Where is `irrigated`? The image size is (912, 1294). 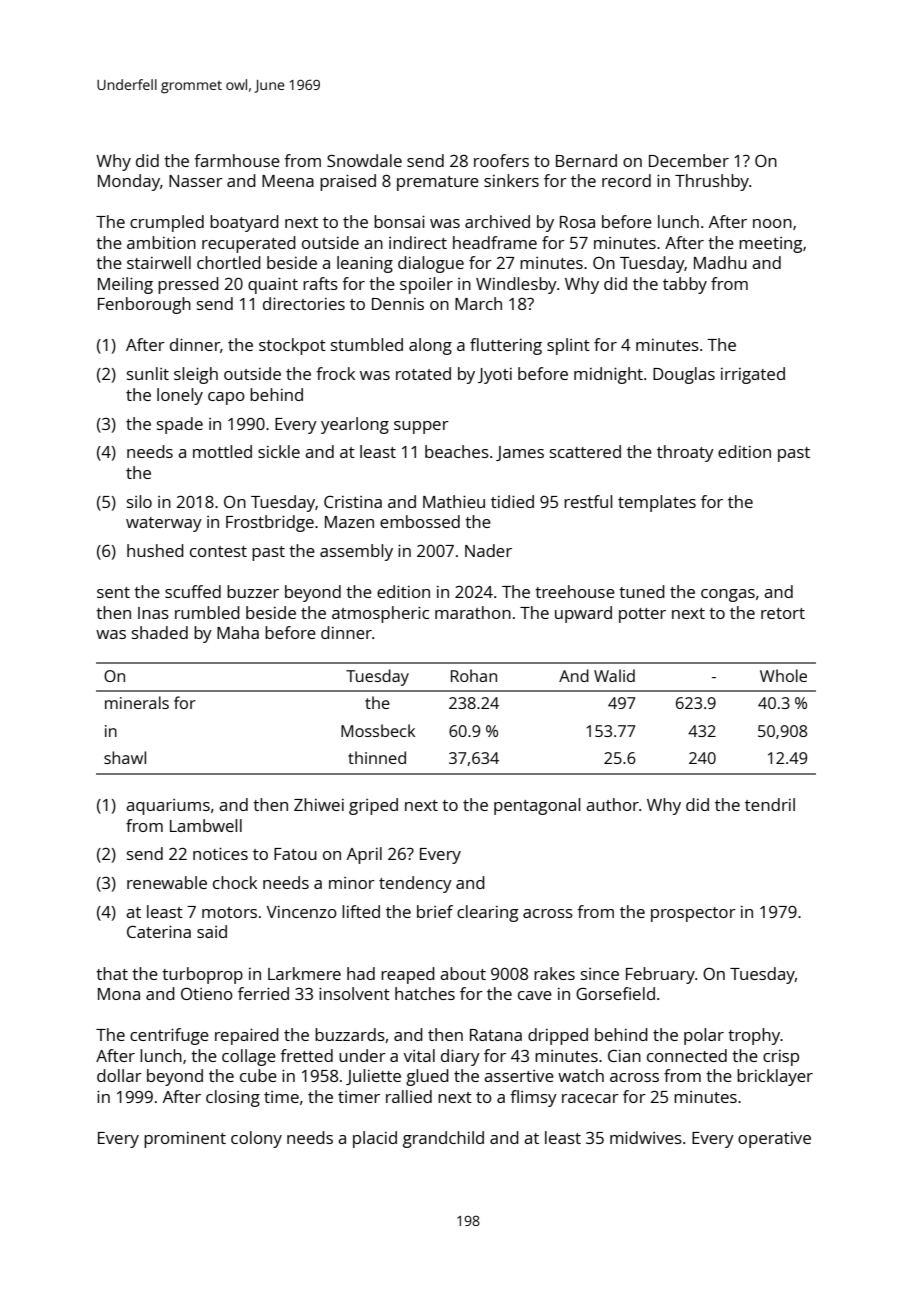 irrigated is located at coordinates (753, 375).
